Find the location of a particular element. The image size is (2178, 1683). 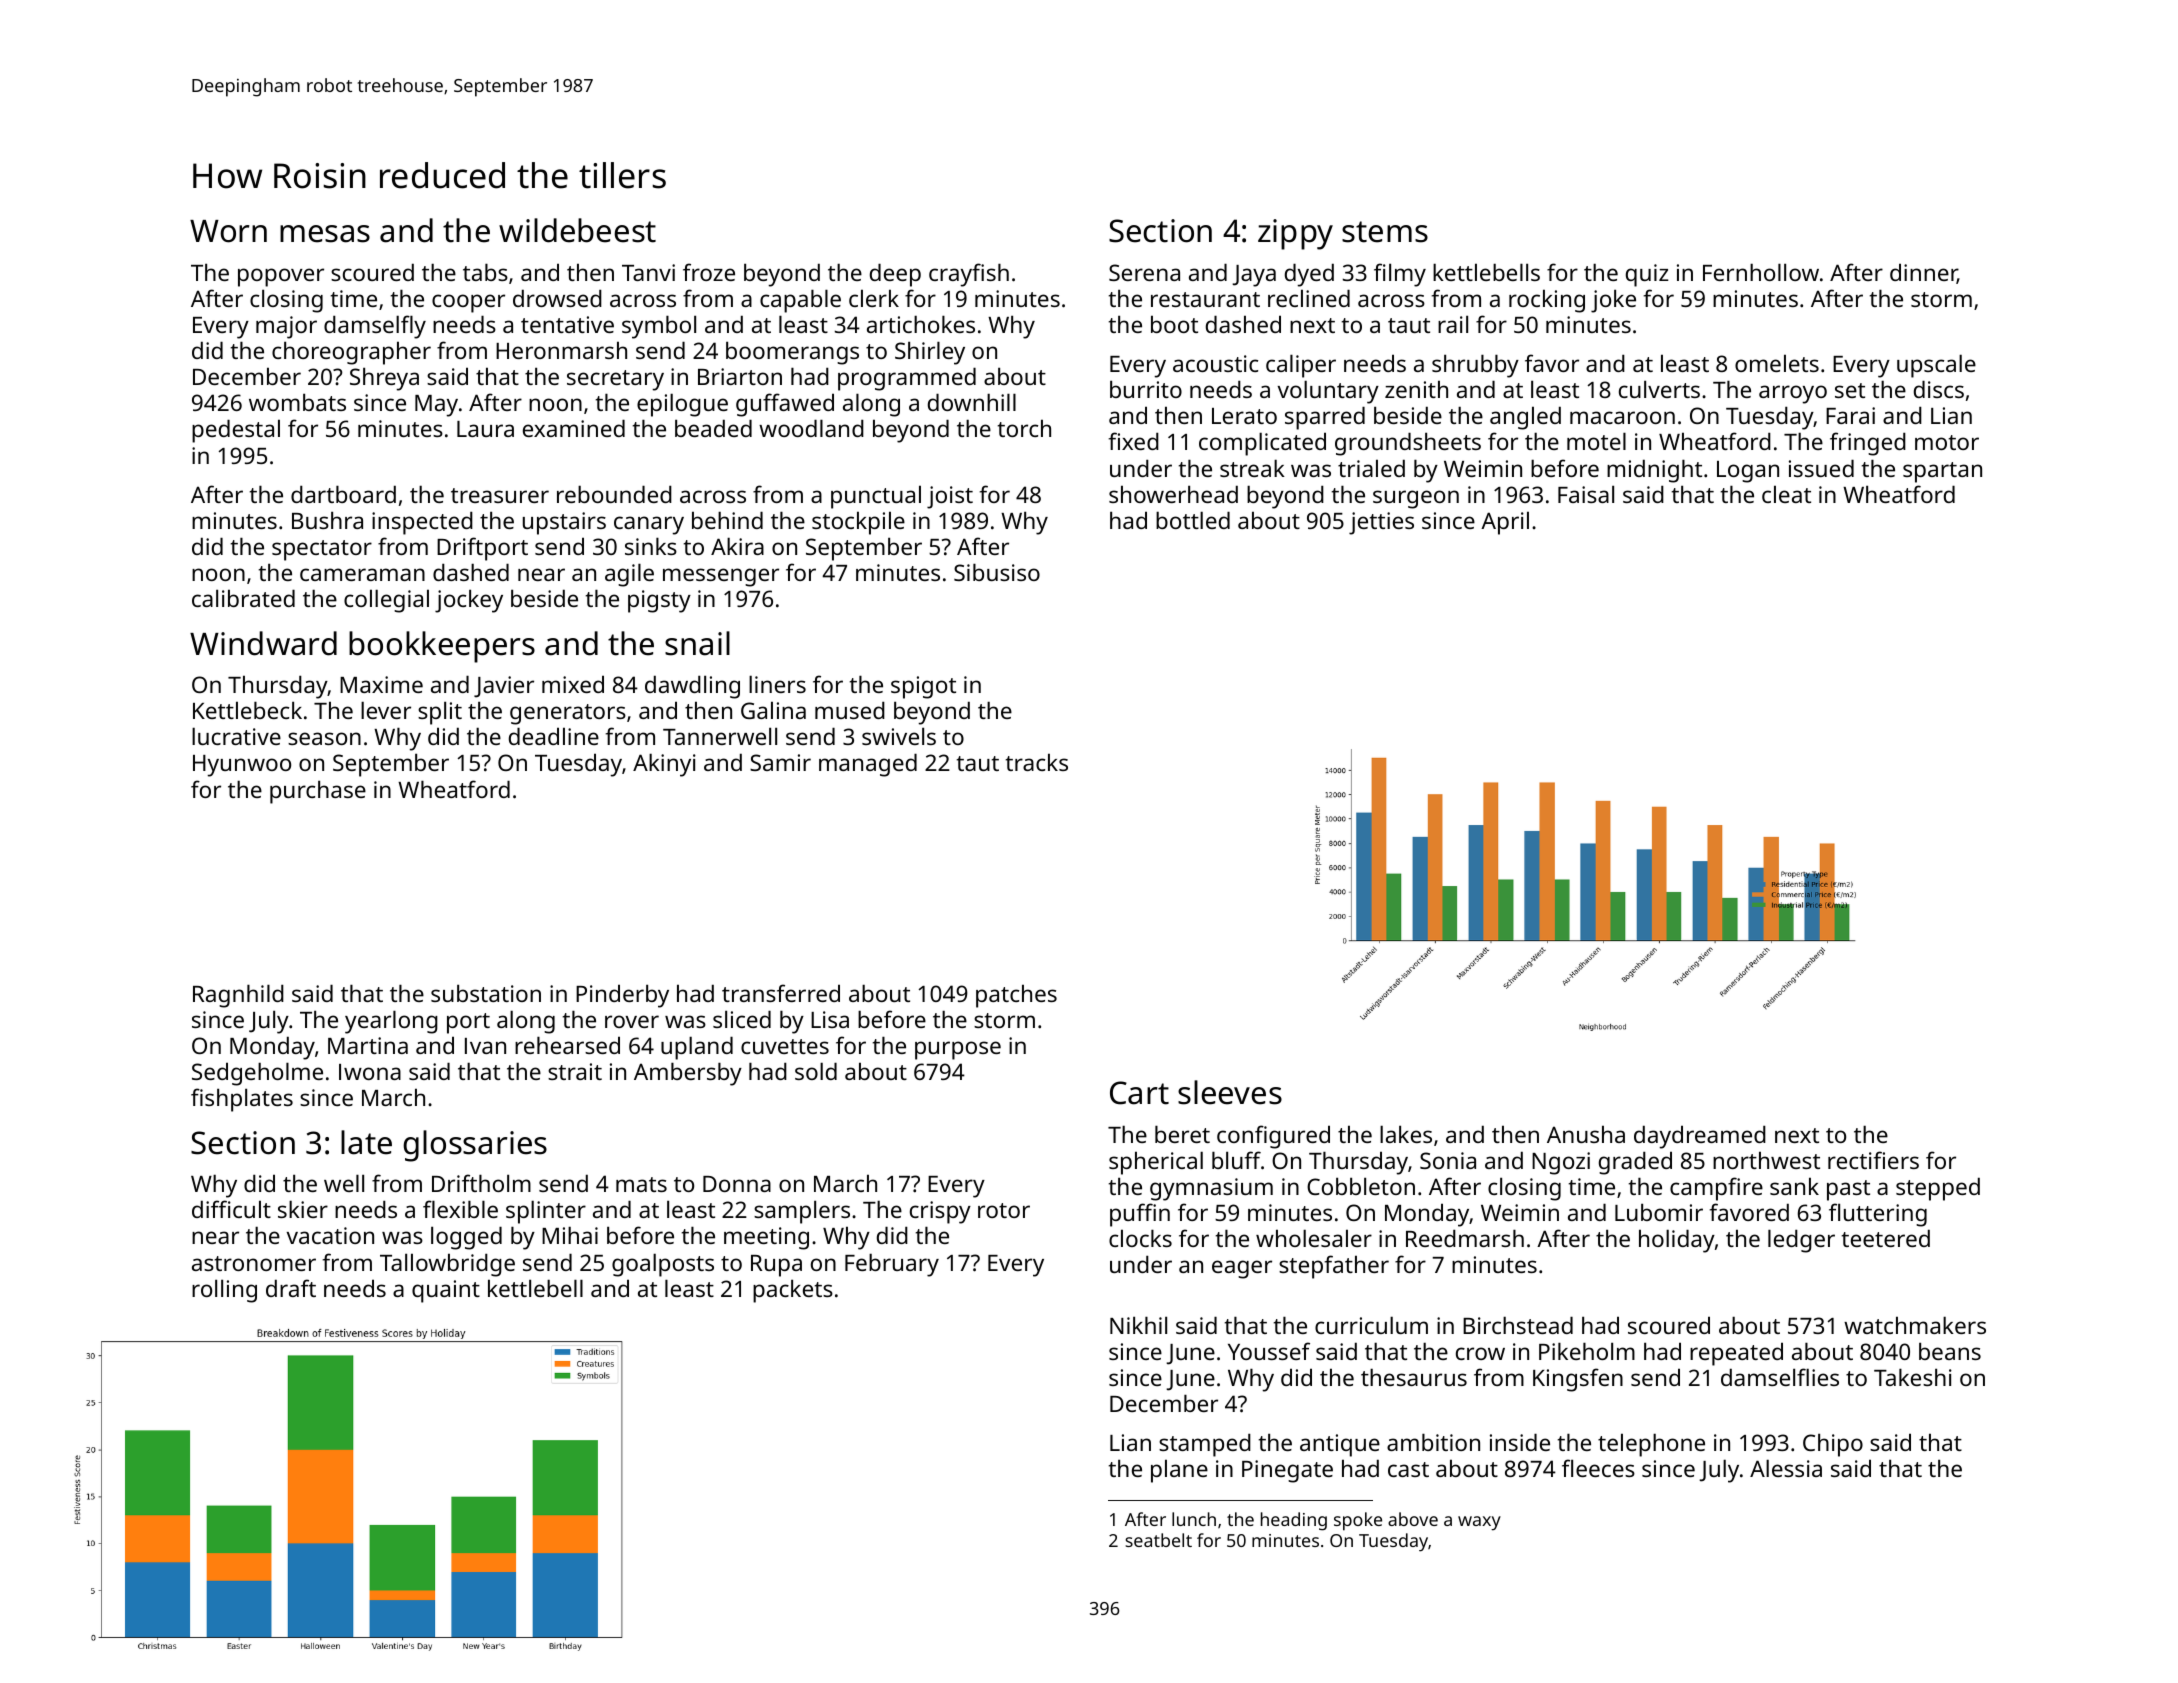

crayfish is located at coordinates (969, 275).
